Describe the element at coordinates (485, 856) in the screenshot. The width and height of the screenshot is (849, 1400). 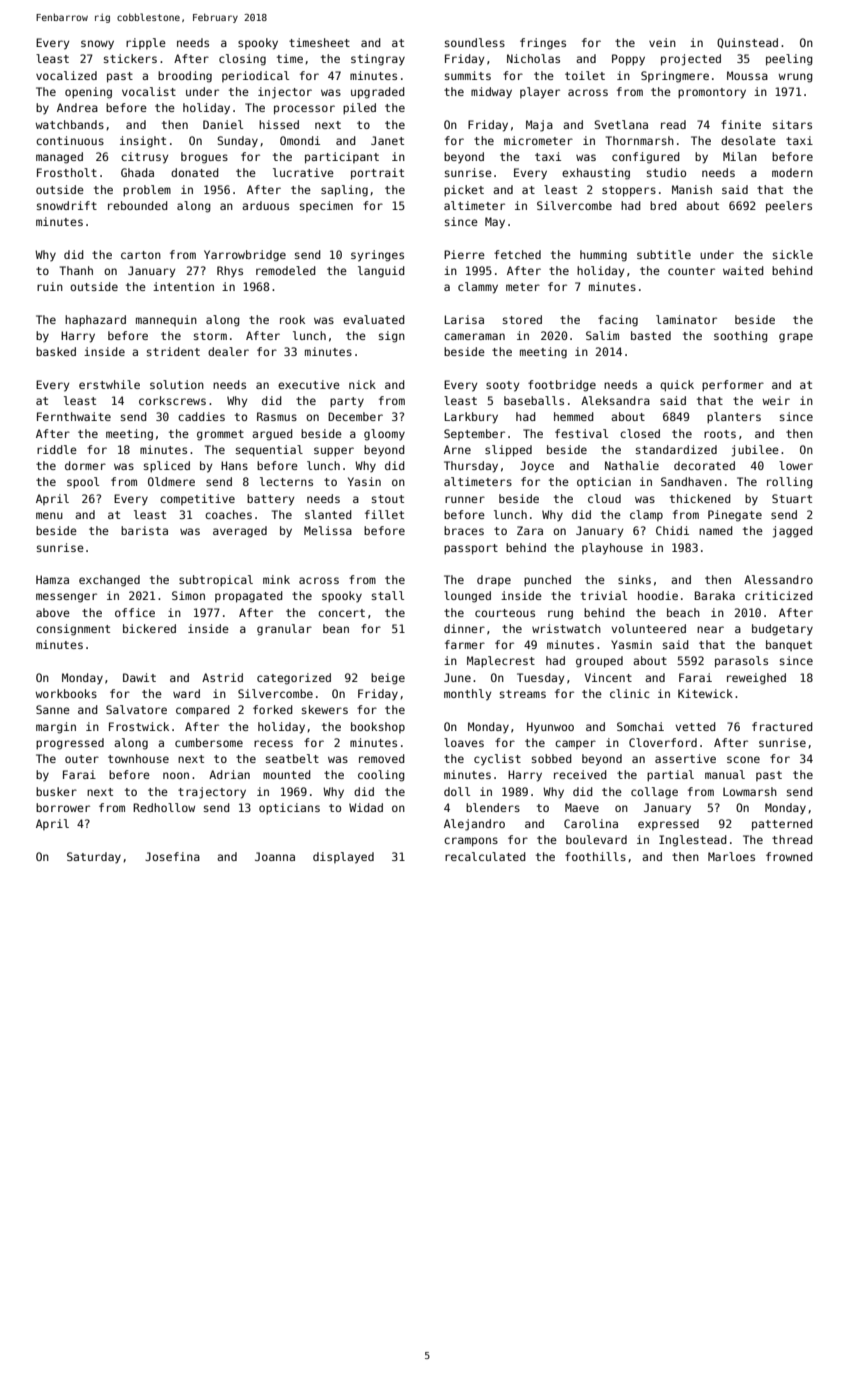
I see `recalculated` at that location.
